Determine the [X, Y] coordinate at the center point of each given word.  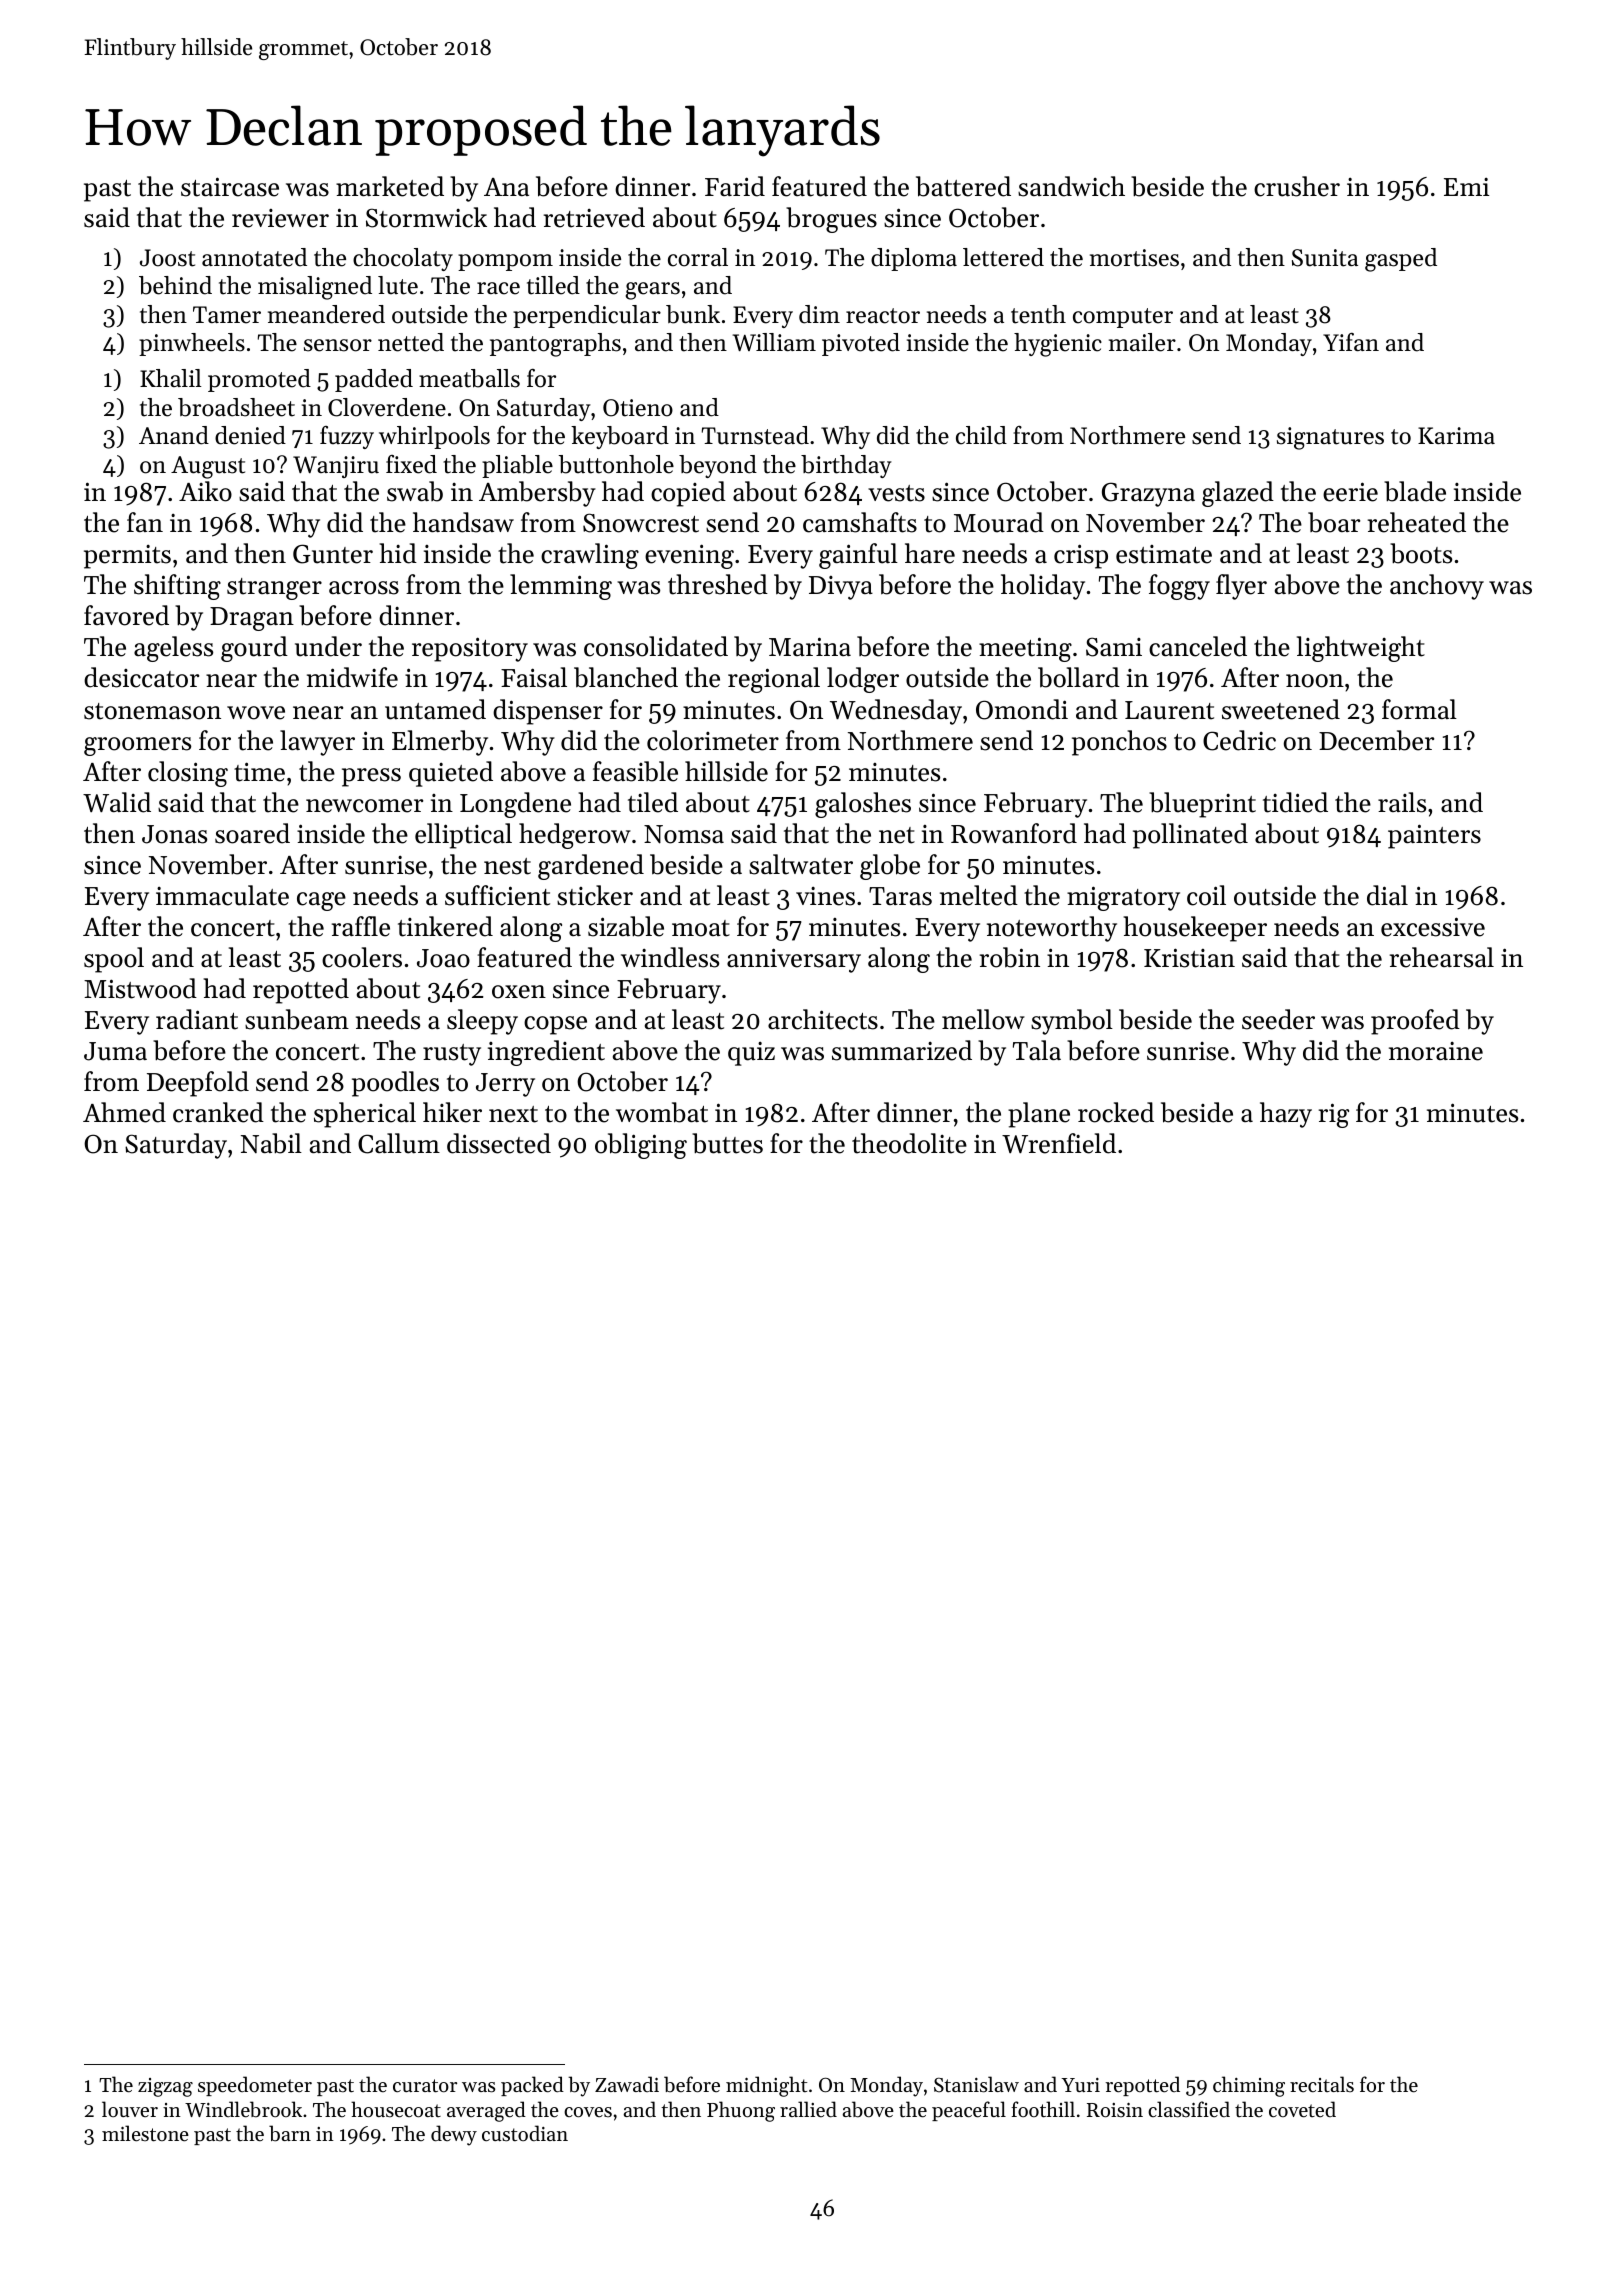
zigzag [165, 2087]
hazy [1286, 1115]
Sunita [1325, 258]
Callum [399, 1143]
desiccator [141, 677]
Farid [735, 186]
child [981, 435]
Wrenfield [1059, 1143]
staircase [230, 187]
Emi [1466, 187]
